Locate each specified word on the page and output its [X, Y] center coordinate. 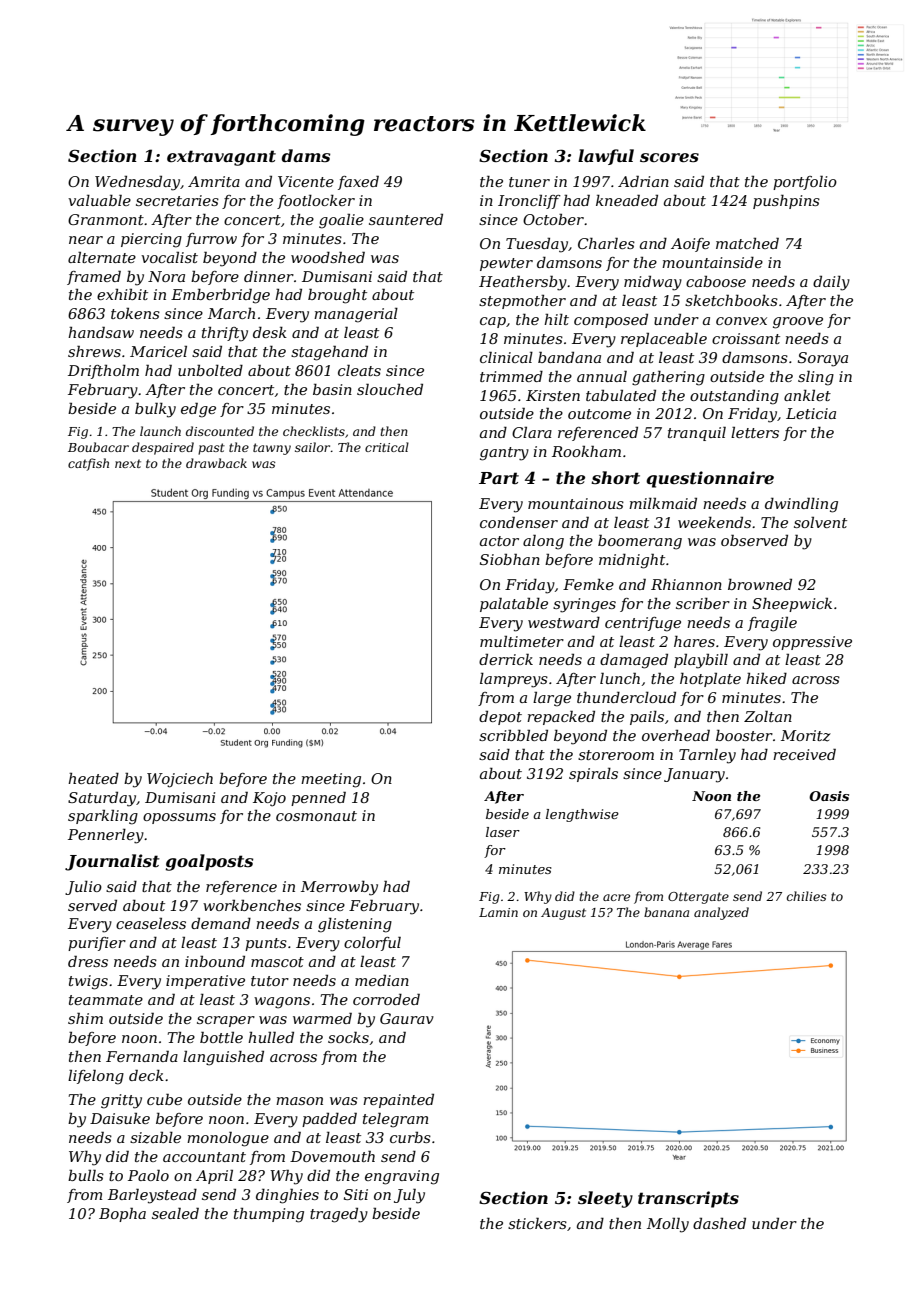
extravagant [221, 158]
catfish [88, 464]
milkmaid [663, 503]
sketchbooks [731, 300]
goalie [341, 221]
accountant [204, 1157]
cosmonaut [316, 816]
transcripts [688, 1199]
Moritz [806, 736]
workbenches [252, 905]
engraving [402, 1177]
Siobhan [510, 559]
